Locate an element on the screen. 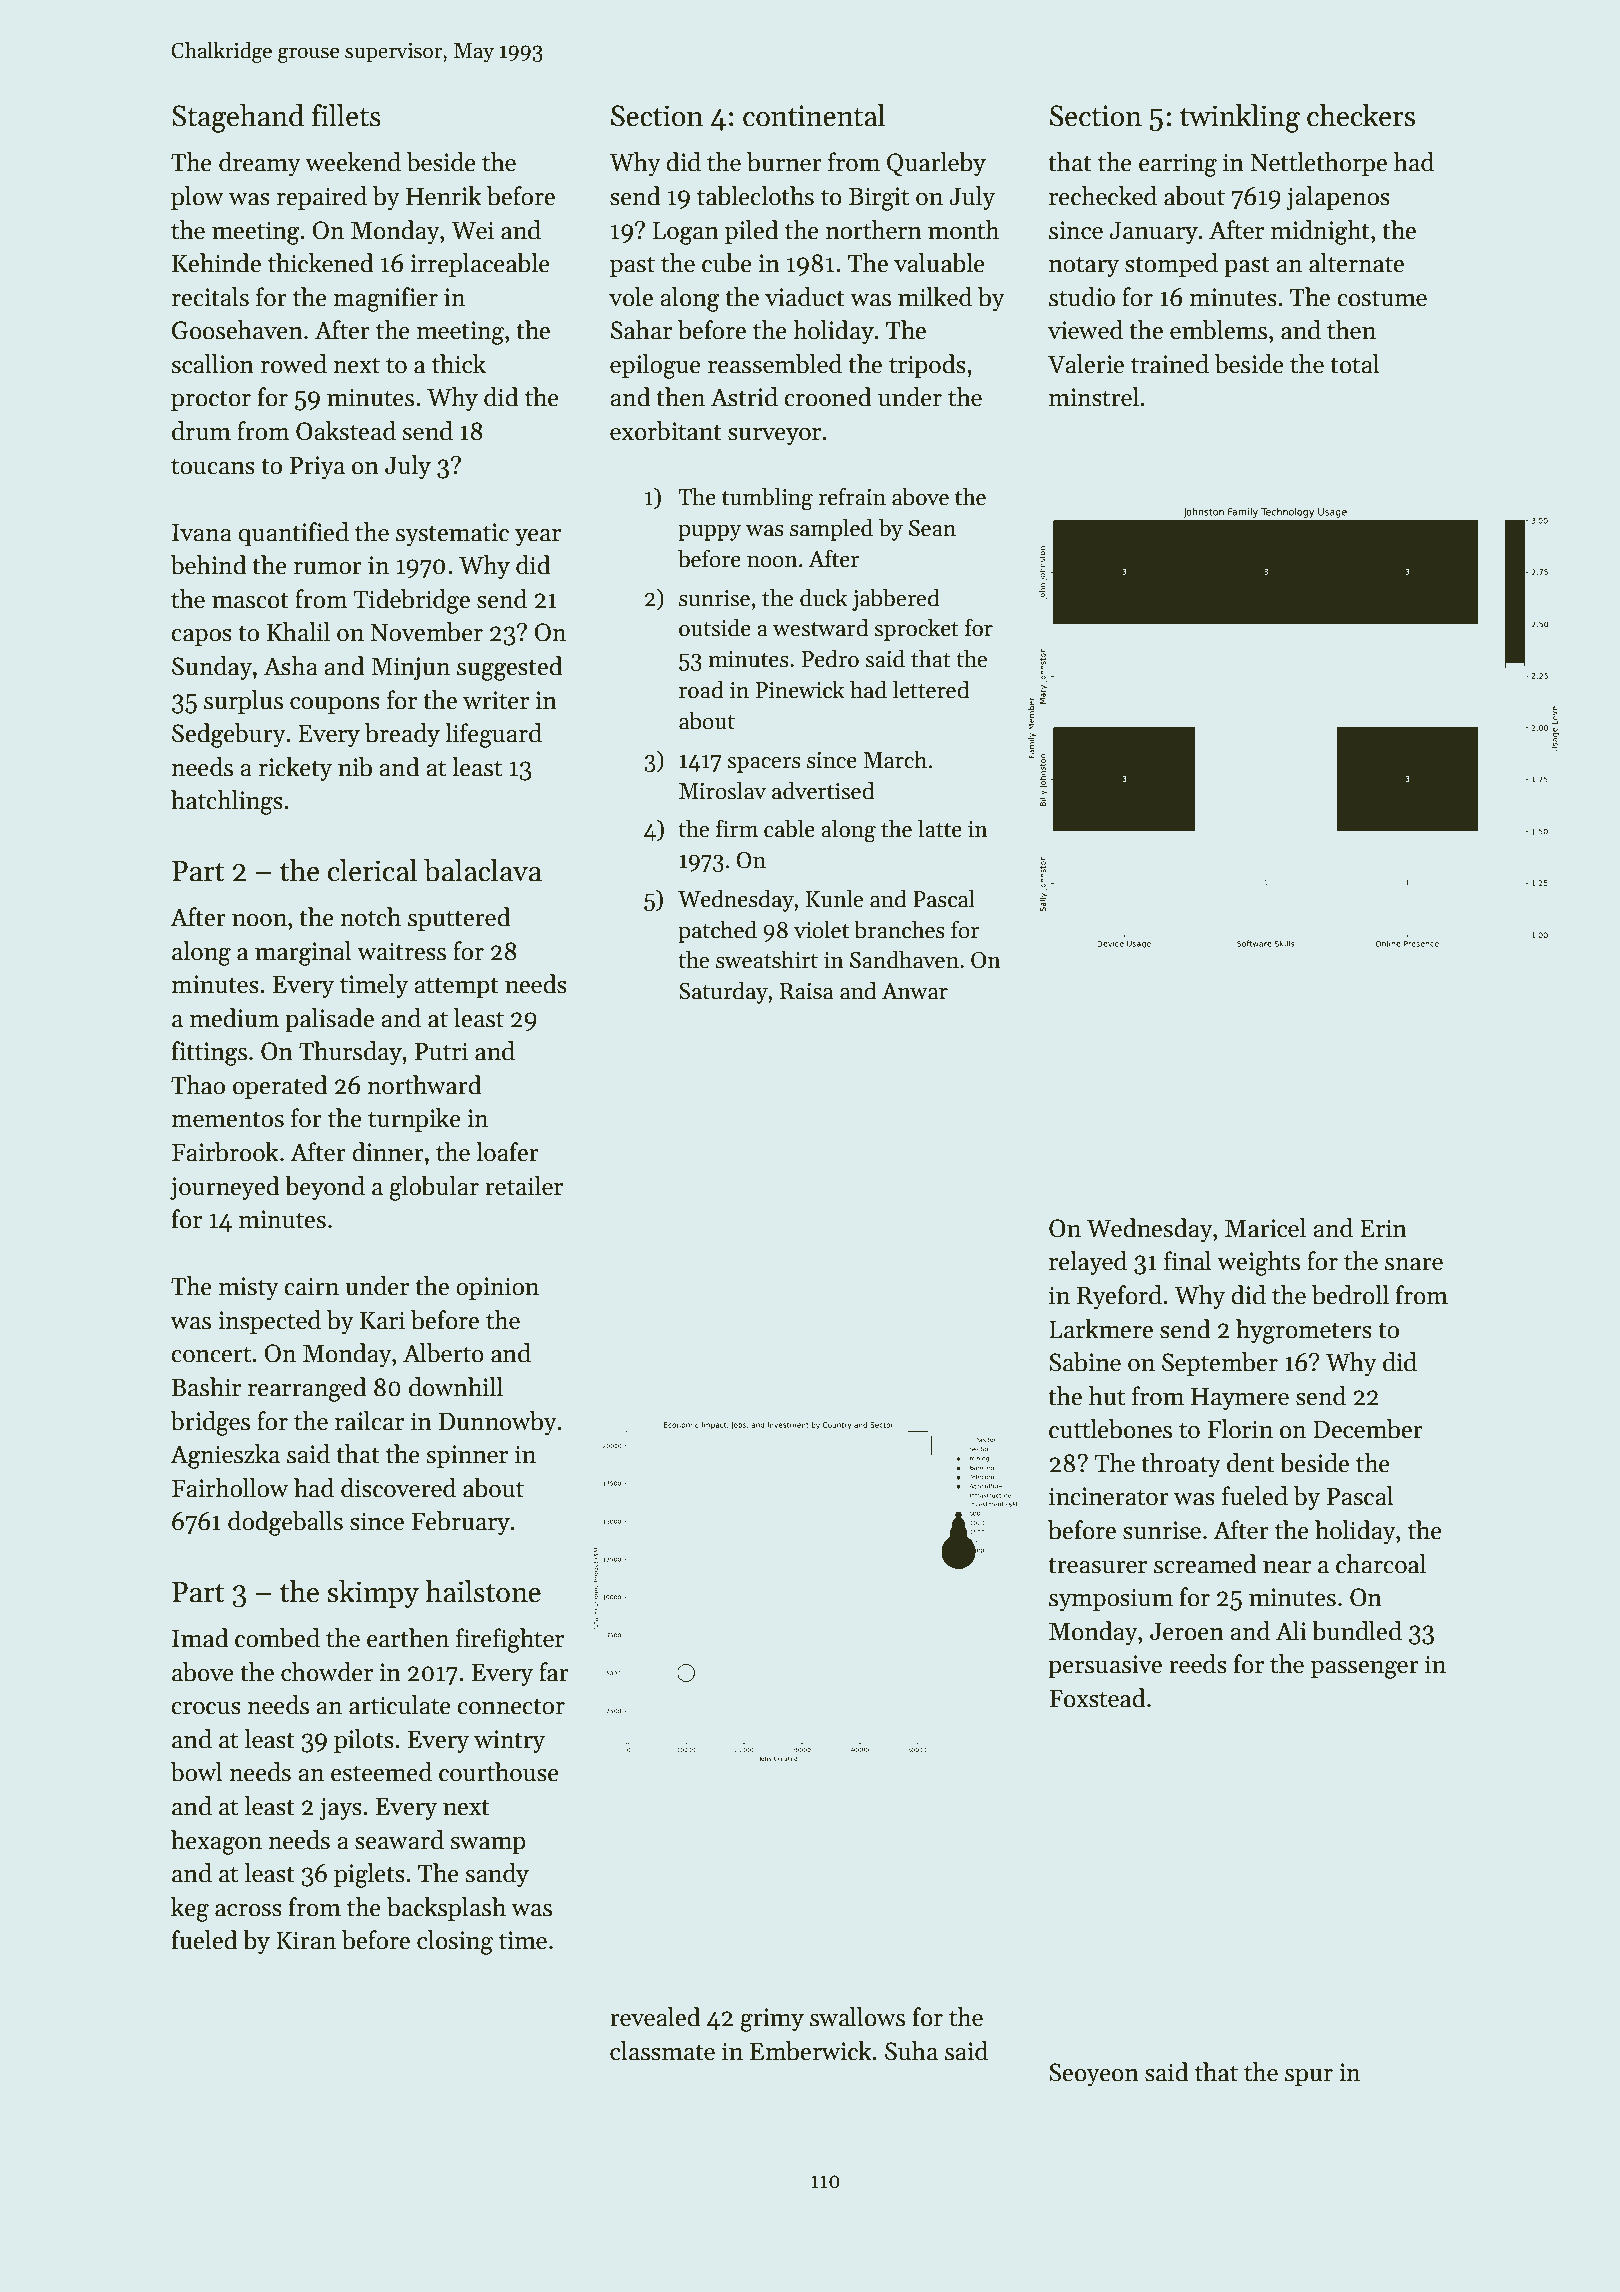  Erin is located at coordinates (1383, 1228).
